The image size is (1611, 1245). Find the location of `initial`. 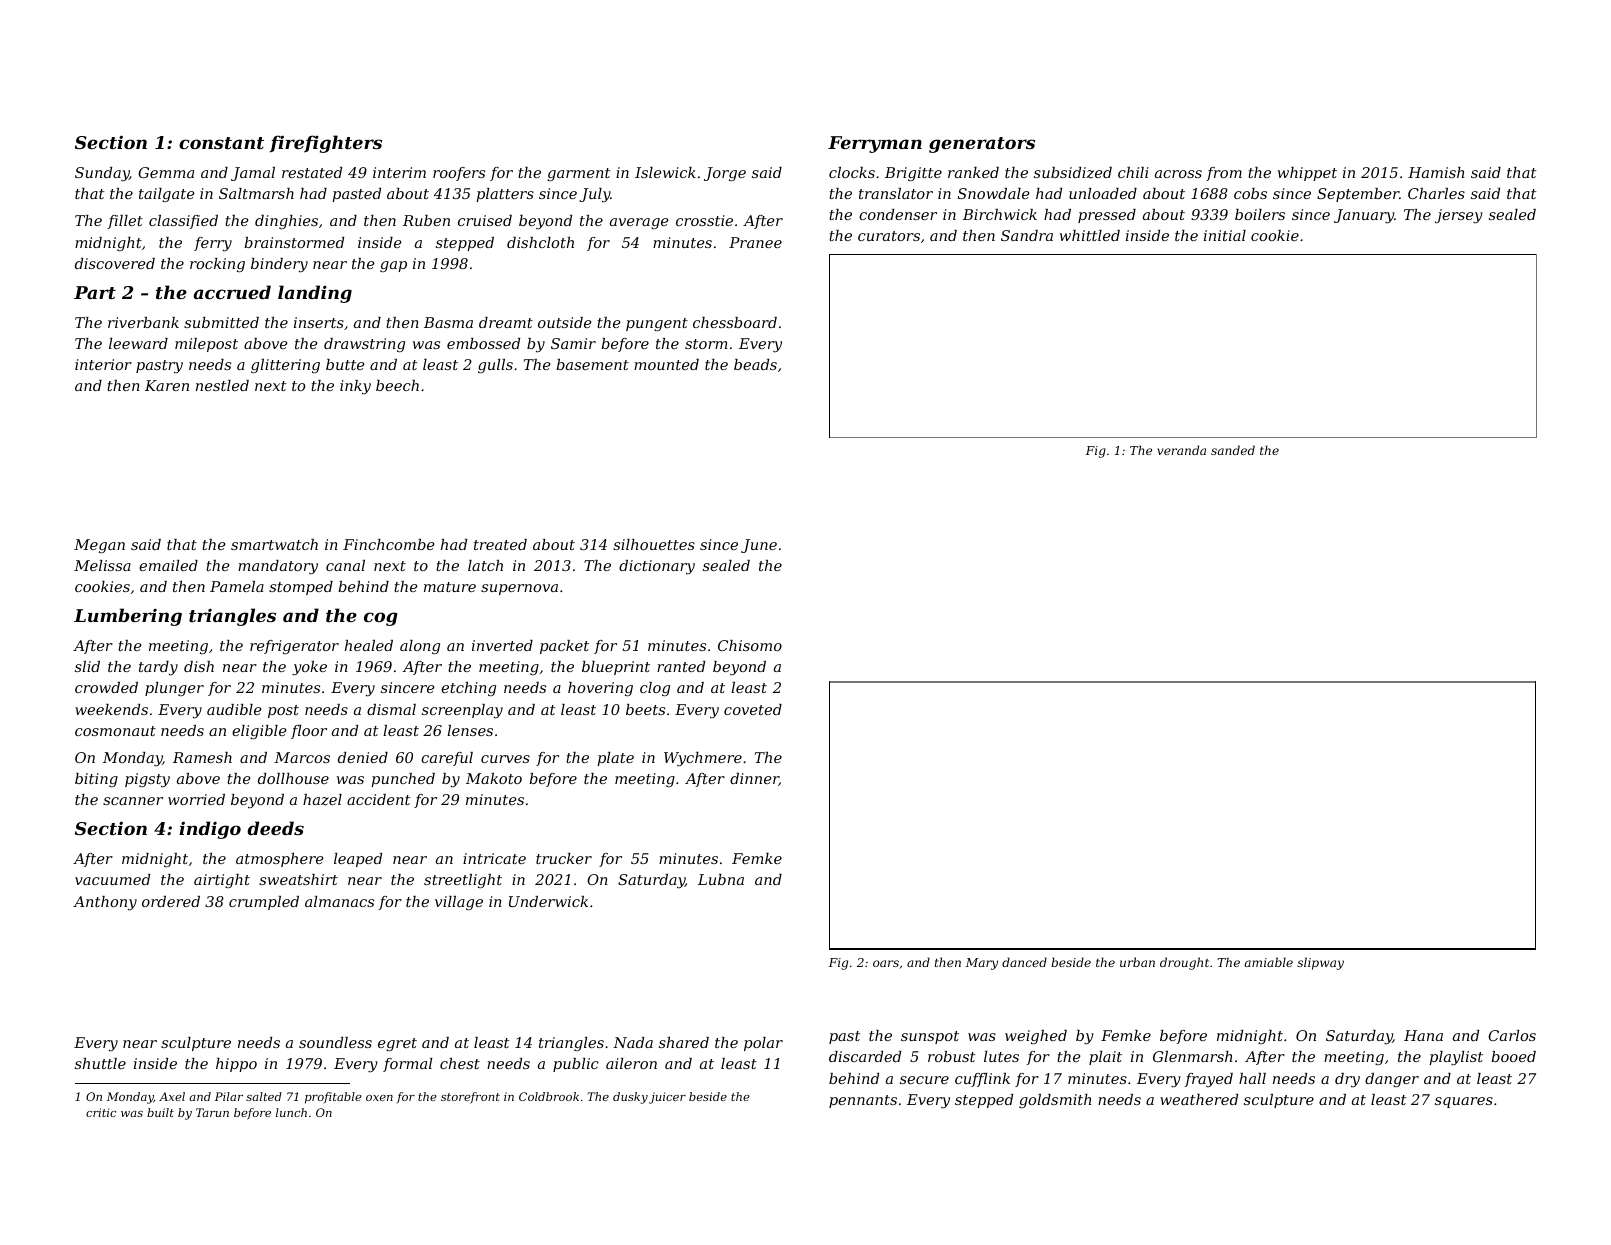

initial is located at coordinates (1225, 235).
